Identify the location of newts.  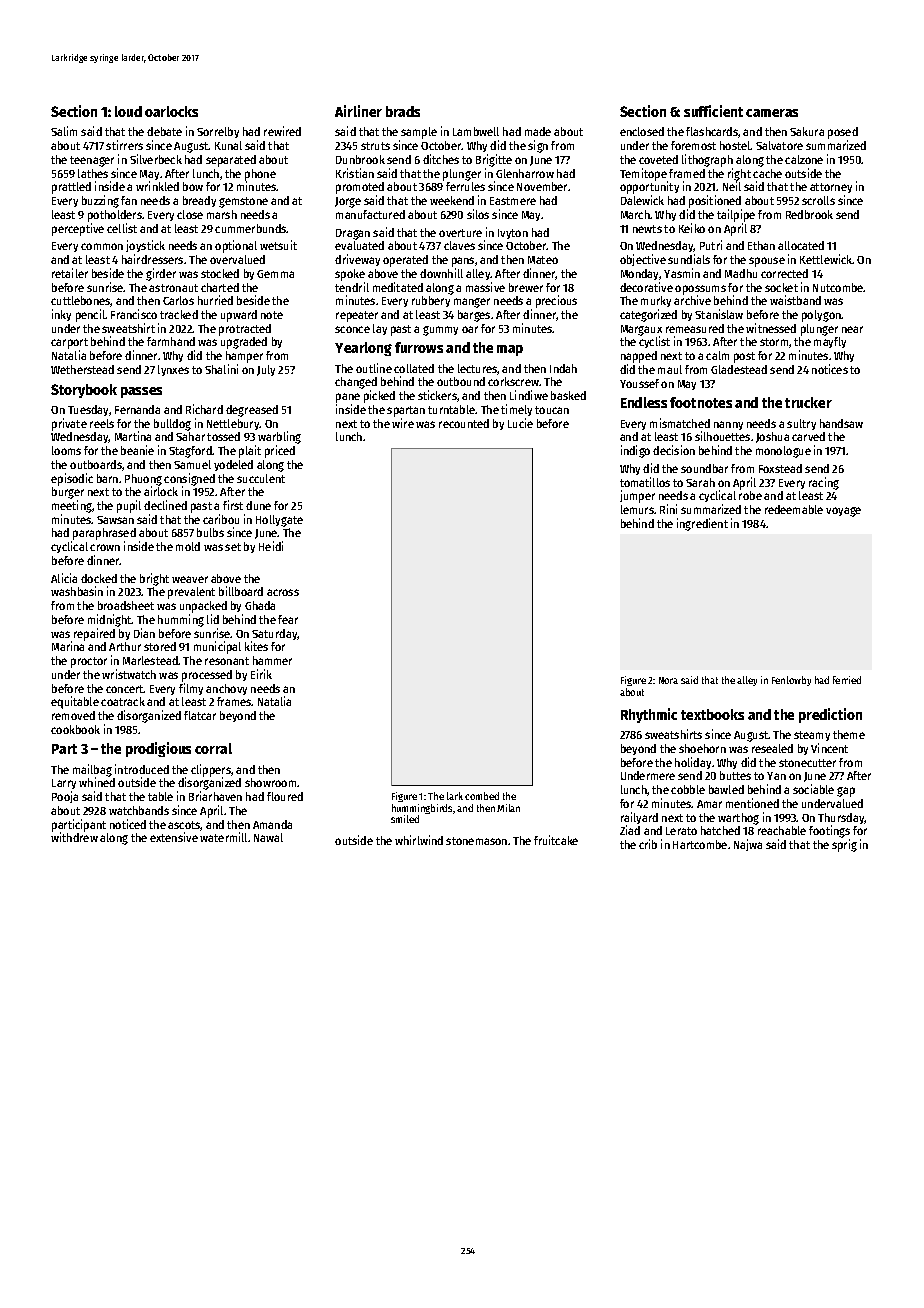
(647, 229).
